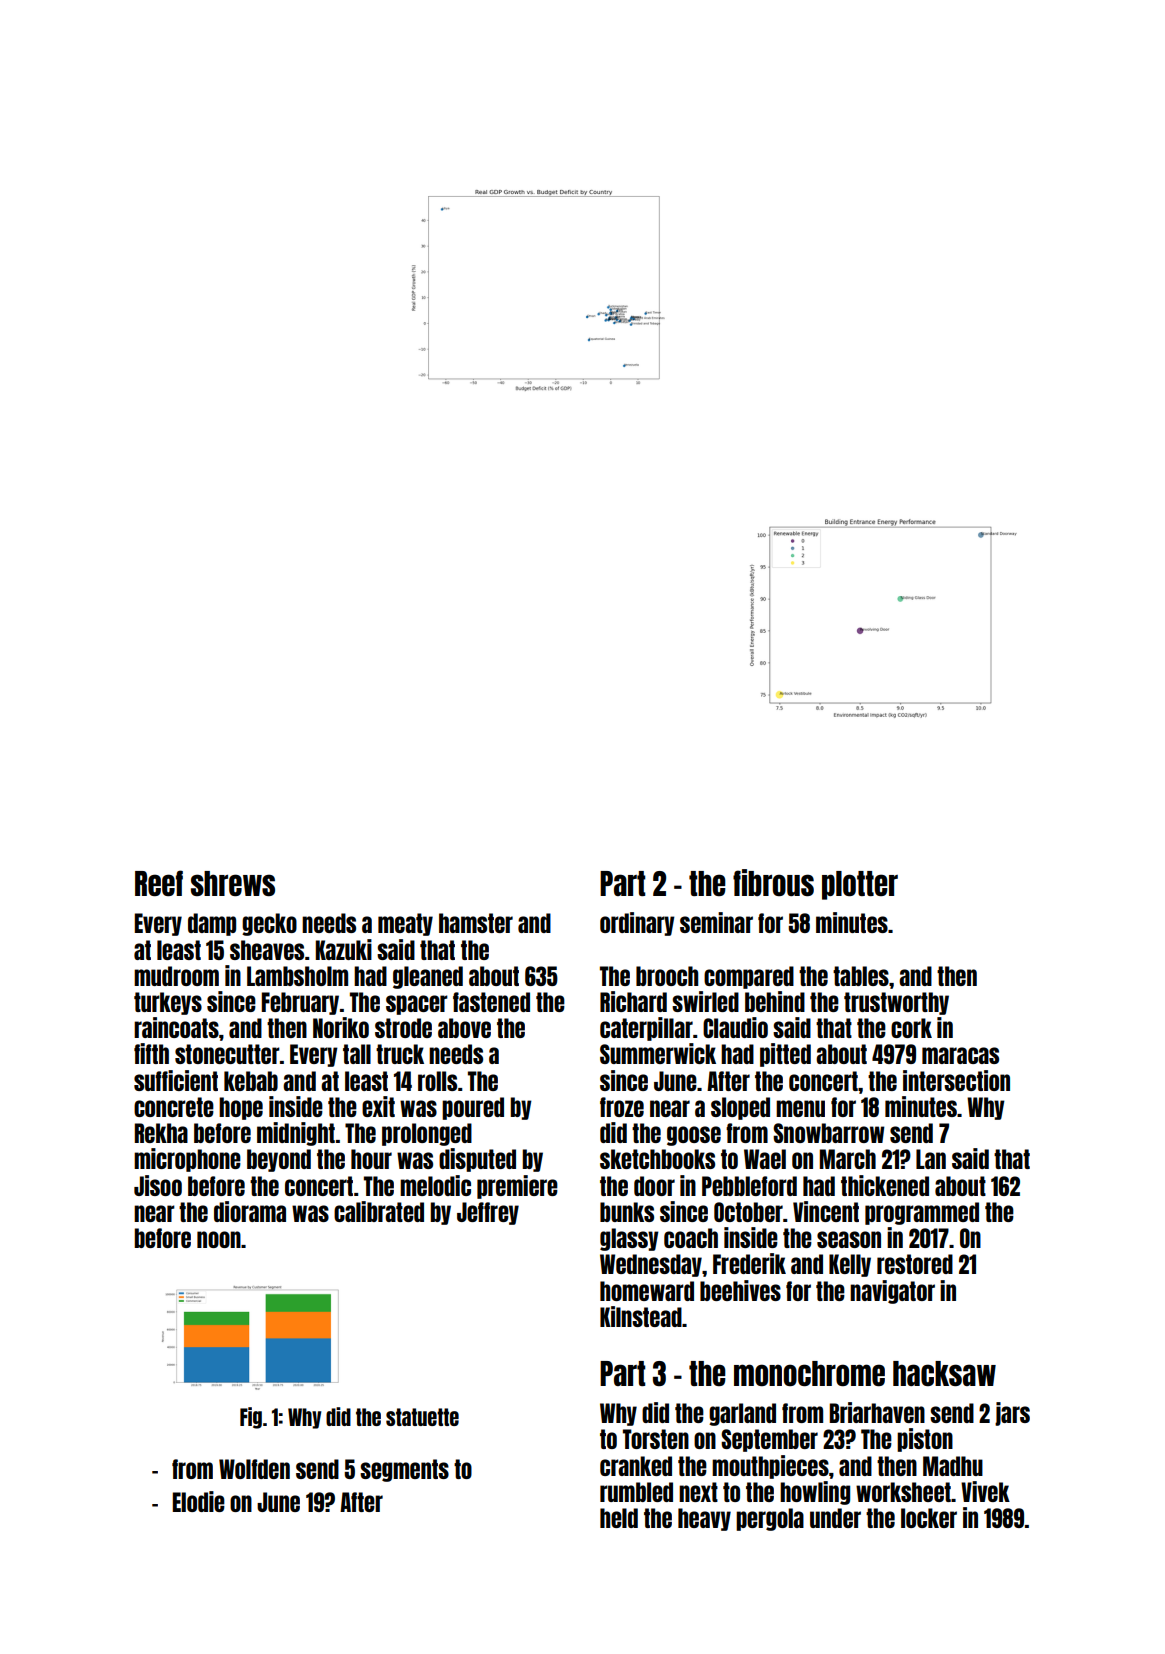 This screenshot has height=1654, width=1165. I want to click on fibrous, so click(773, 882).
